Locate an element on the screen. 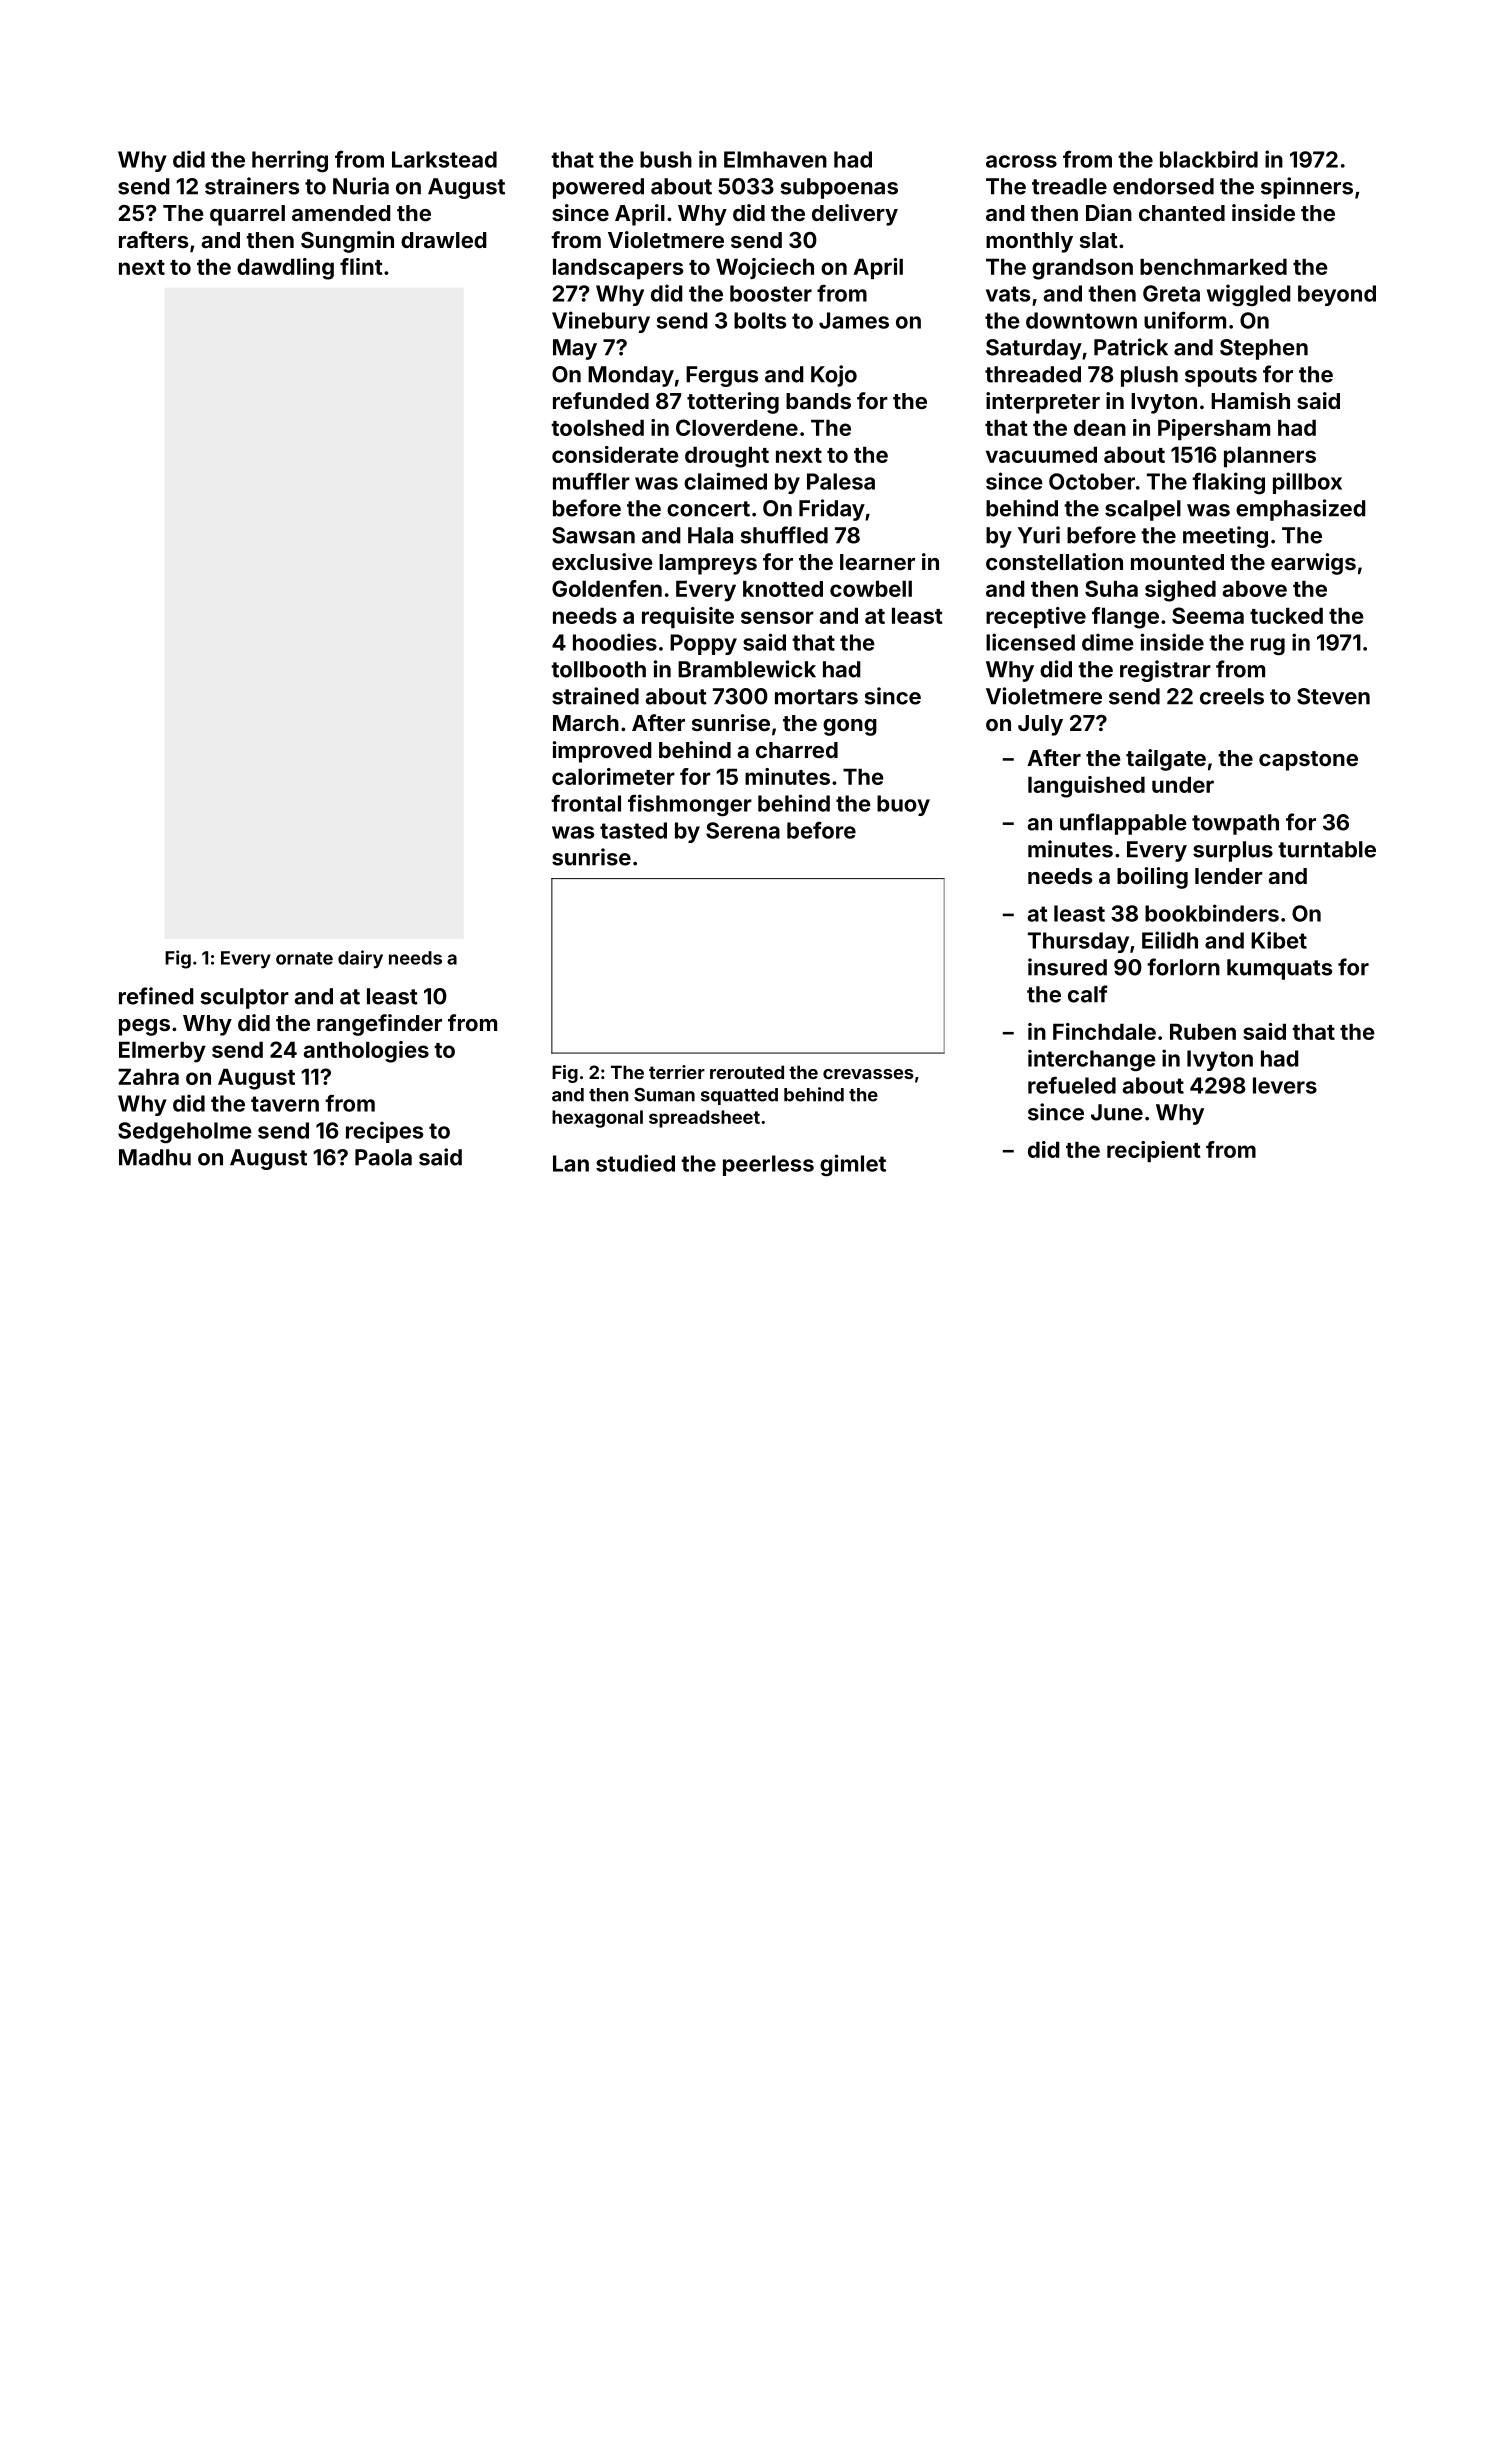 The image size is (1496, 2464). Sawsan is located at coordinates (593, 535).
